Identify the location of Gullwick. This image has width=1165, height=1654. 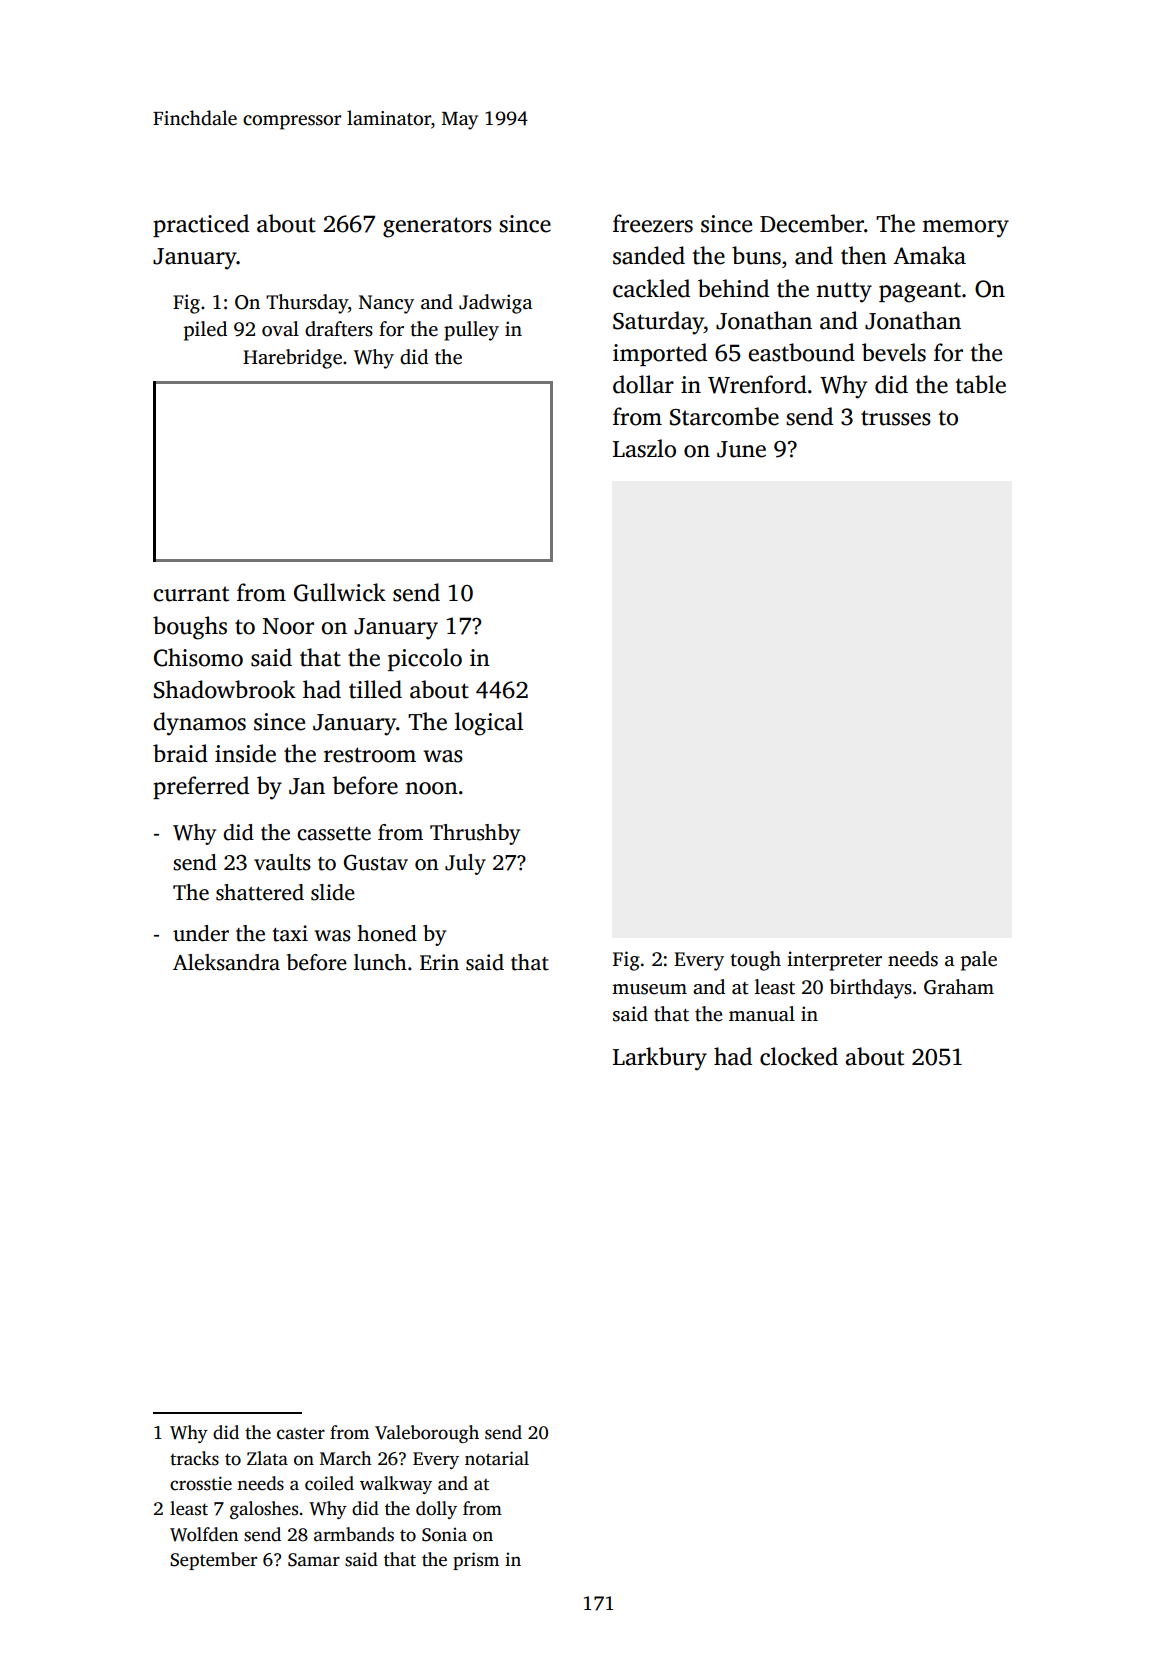
(340, 592).
